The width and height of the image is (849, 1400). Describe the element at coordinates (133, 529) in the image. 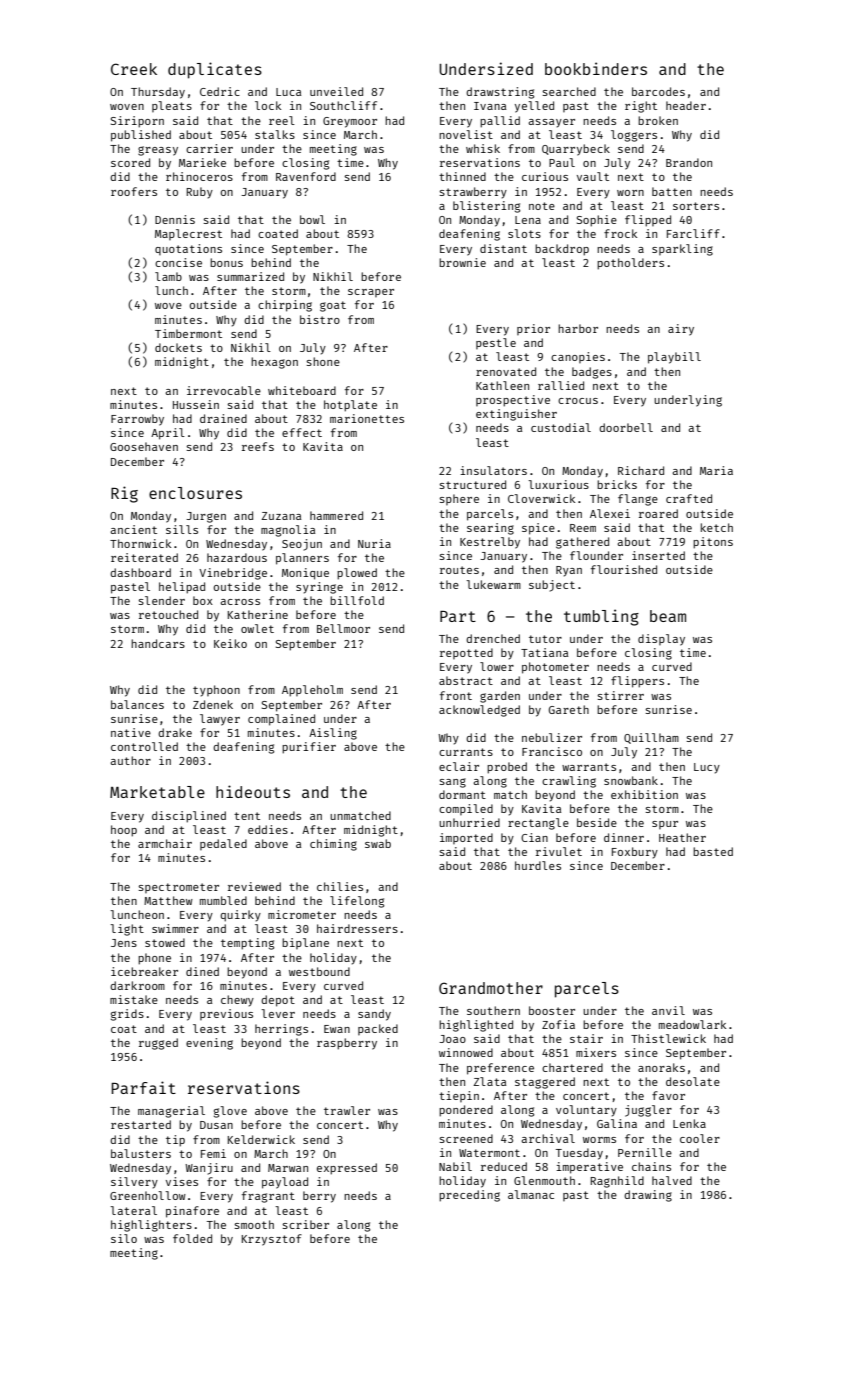

I see `ancient` at that location.
